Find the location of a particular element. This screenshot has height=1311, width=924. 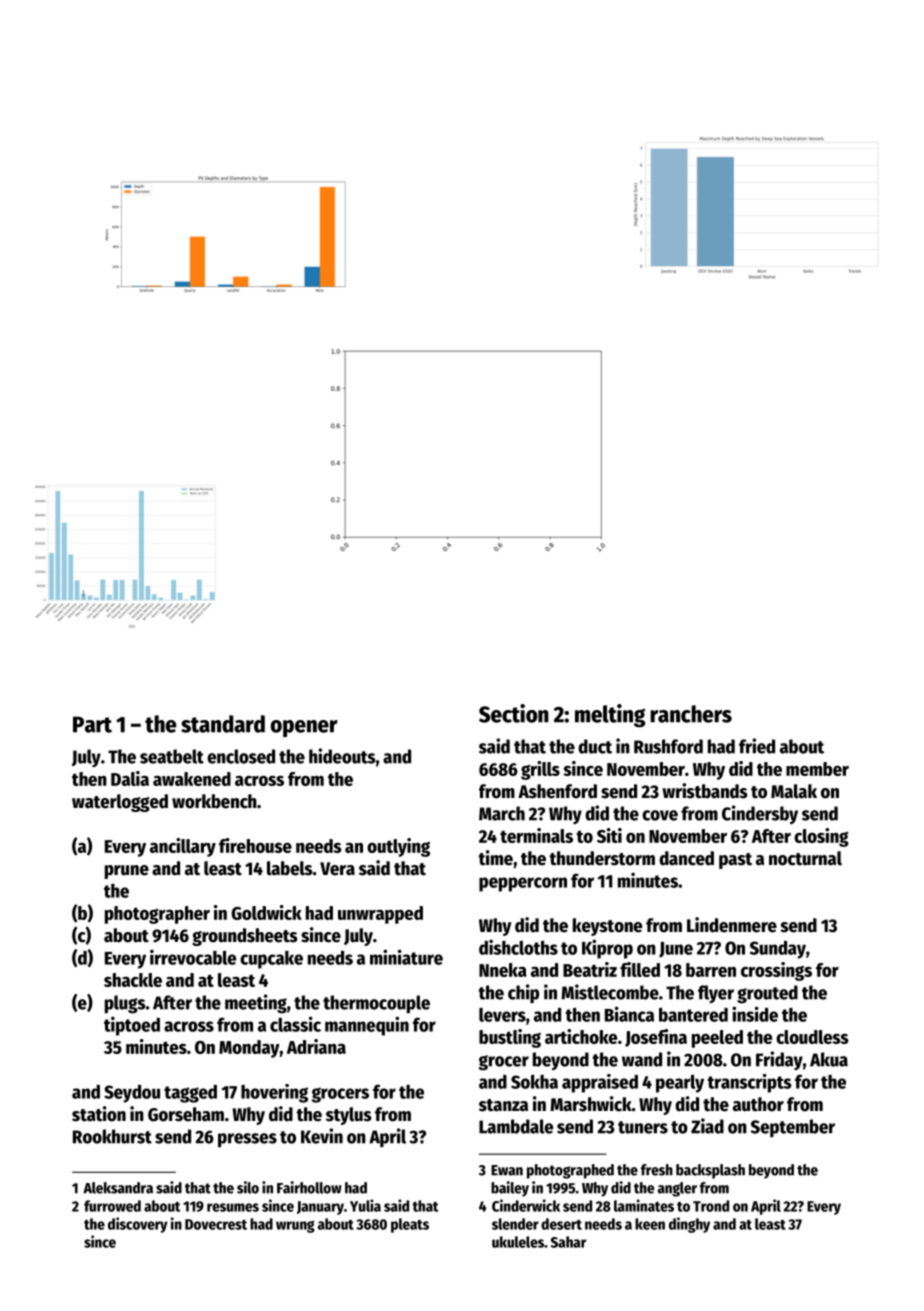

furrowed is located at coordinates (112, 1206).
